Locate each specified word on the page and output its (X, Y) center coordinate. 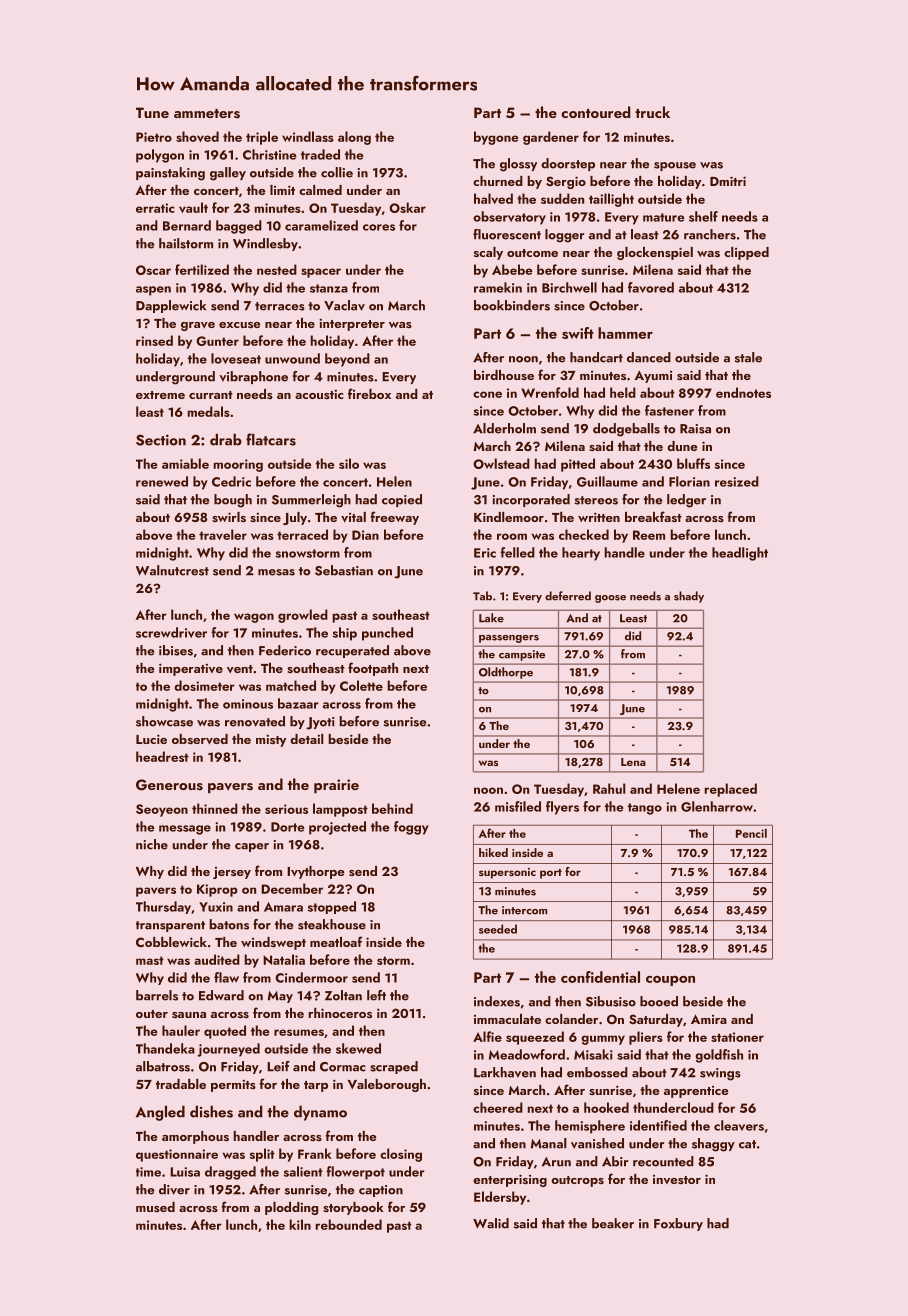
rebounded (349, 1224)
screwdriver (171, 632)
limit (282, 190)
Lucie (151, 739)
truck (652, 112)
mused (155, 1207)
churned (498, 181)
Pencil (751, 833)
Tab (482, 596)
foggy (411, 828)
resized (737, 481)
